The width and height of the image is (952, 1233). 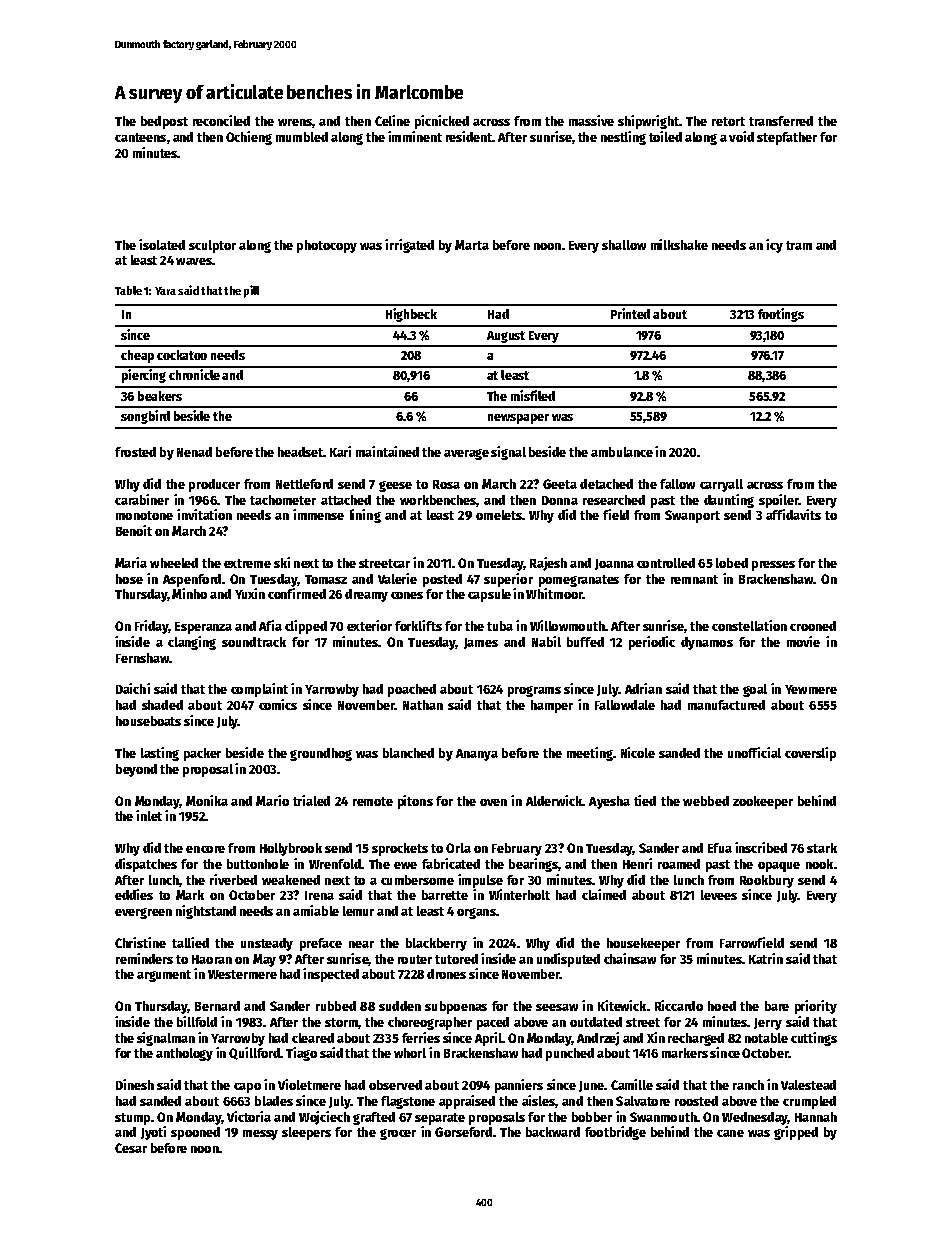 What do you see at coordinates (748, 1085) in the image?
I see `ranch` at bounding box center [748, 1085].
